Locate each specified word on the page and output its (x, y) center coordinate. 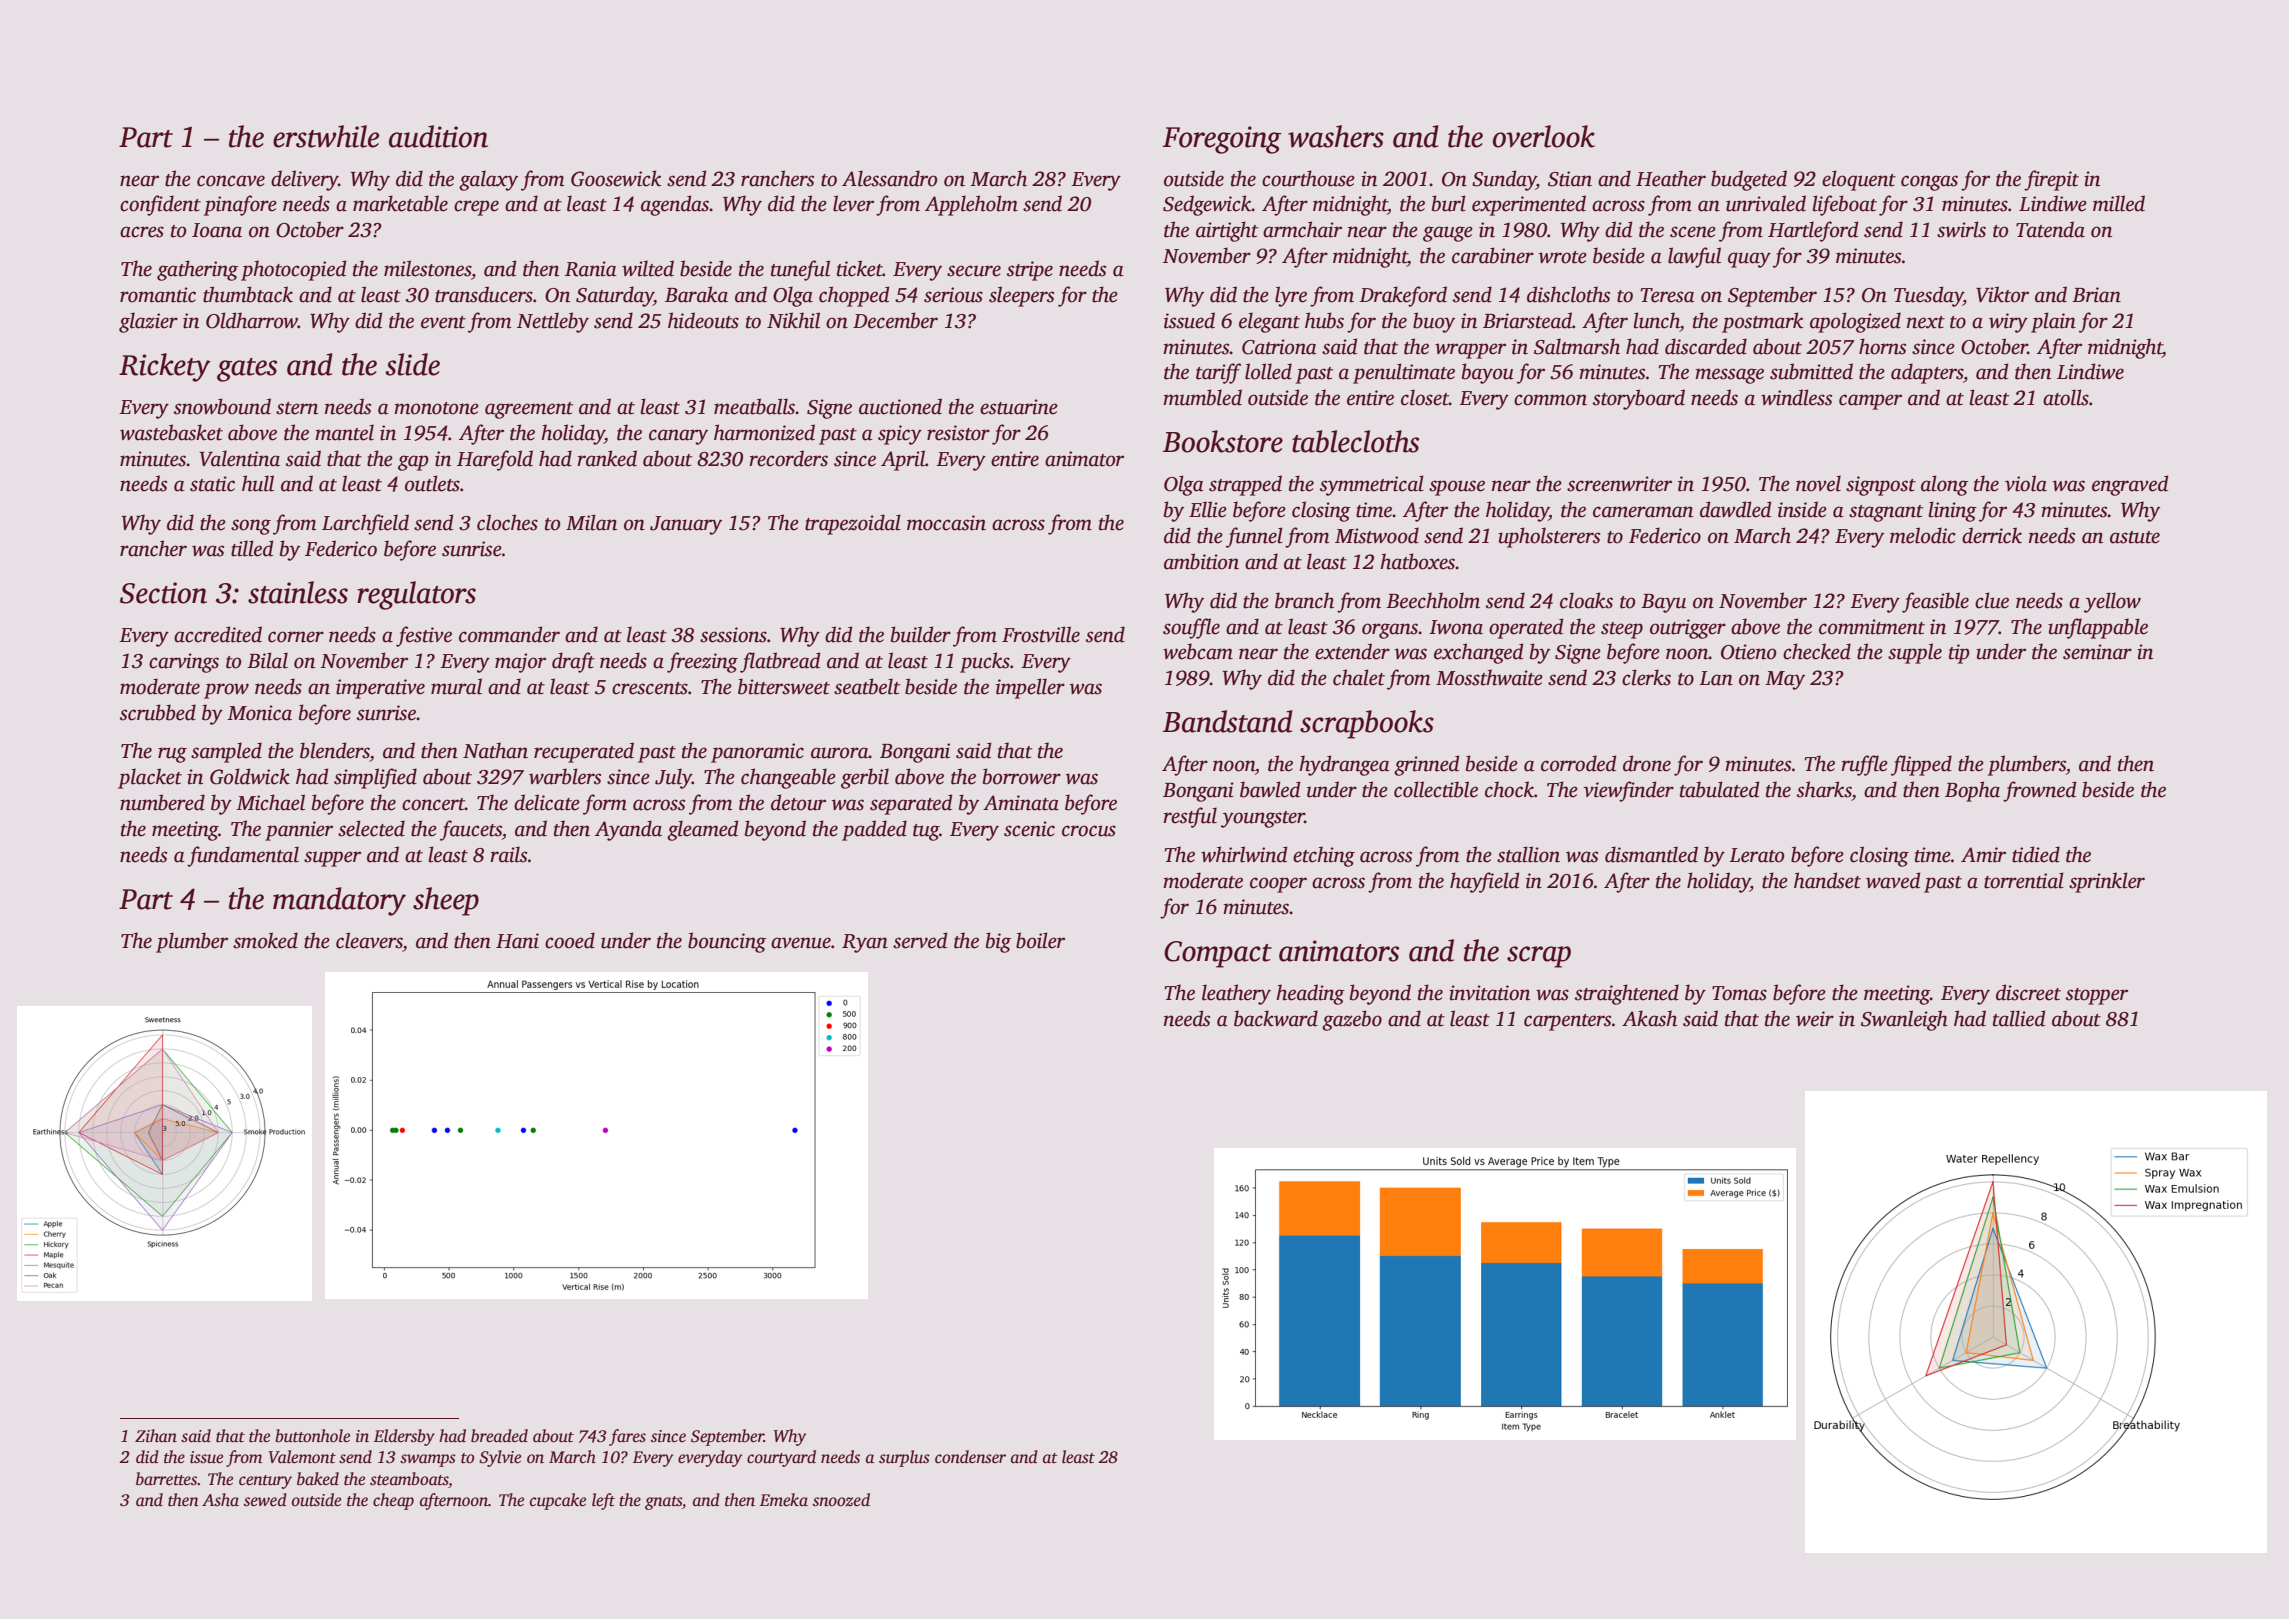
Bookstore (1223, 441)
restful (1190, 817)
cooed (570, 940)
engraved (2130, 485)
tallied (2019, 1018)
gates (247, 370)
